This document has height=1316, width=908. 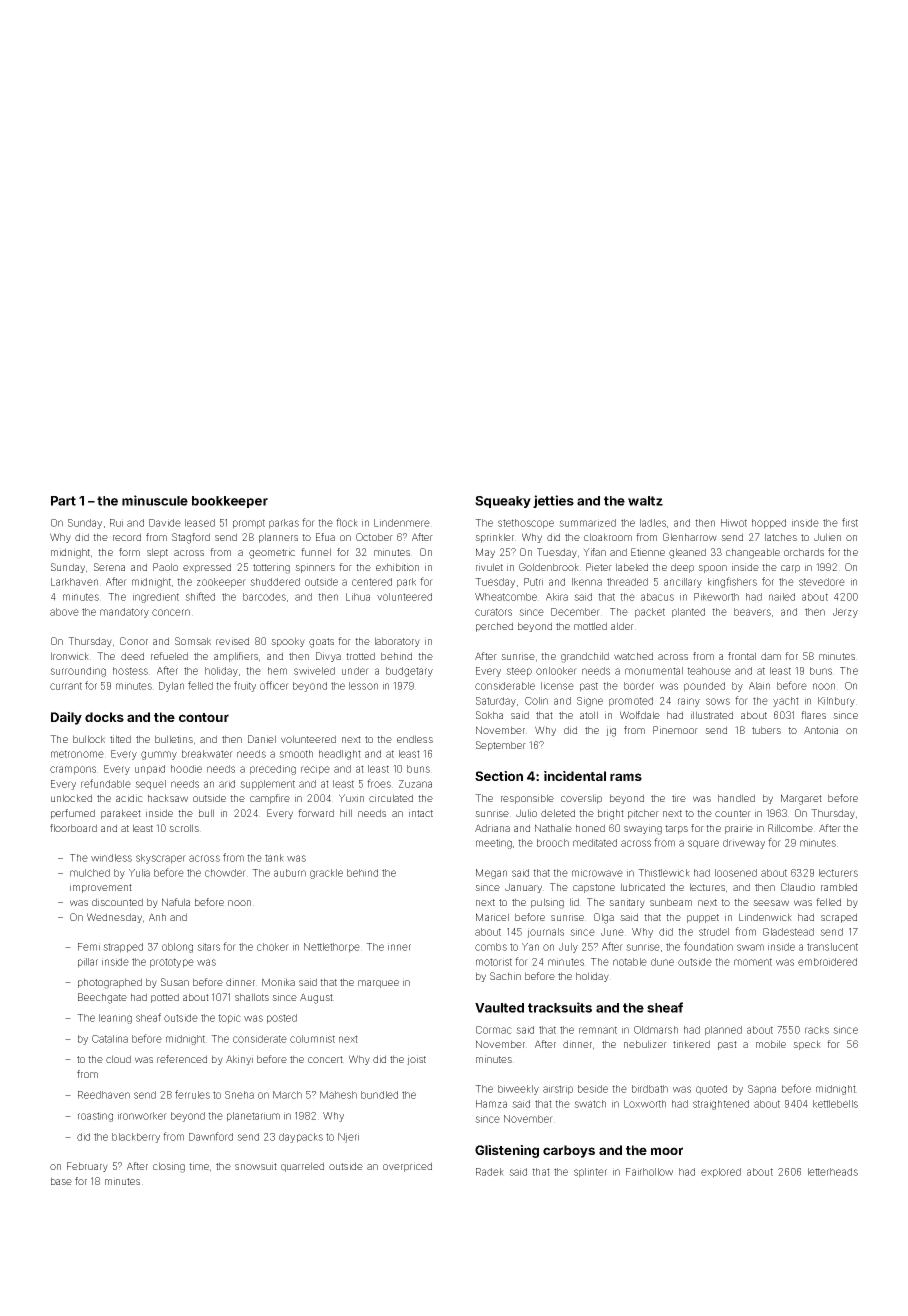 I want to click on Lihua, so click(x=358, y=597).
